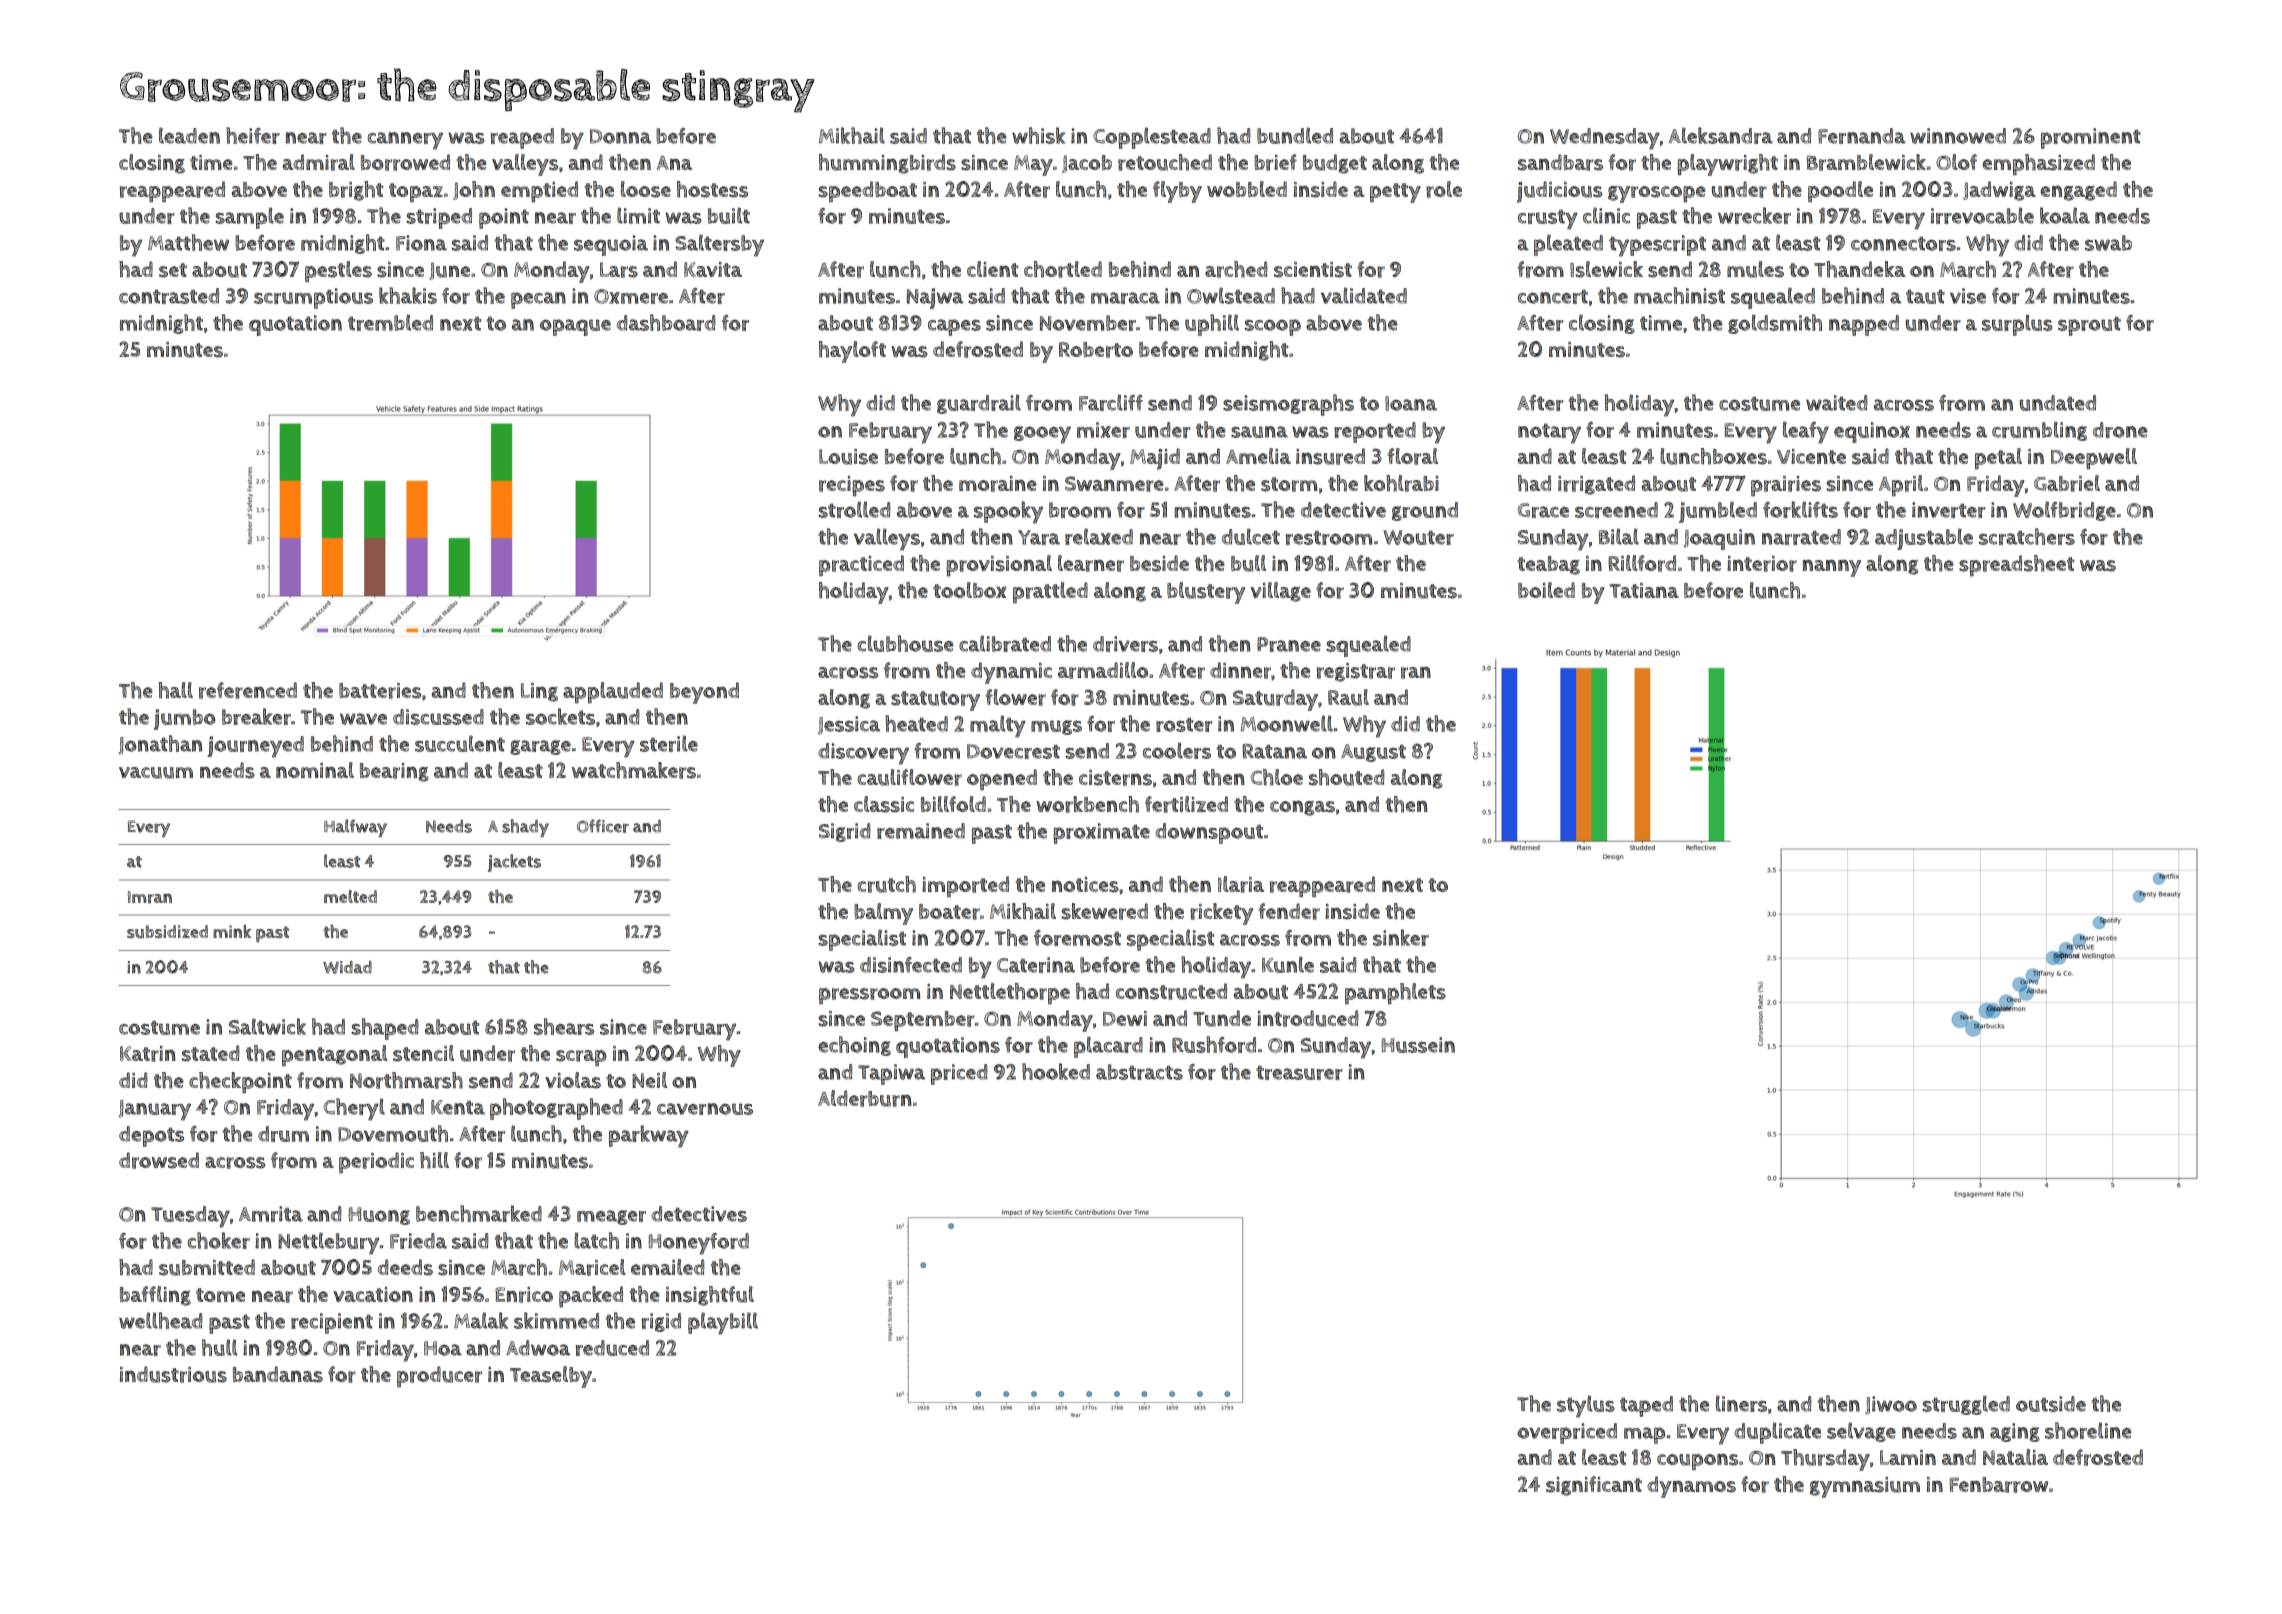 This document has width=2282, height=1614. What do you see at coordinates (1171, 991) in the document?
I see `constructed` at bounding box center [1171, 991].
